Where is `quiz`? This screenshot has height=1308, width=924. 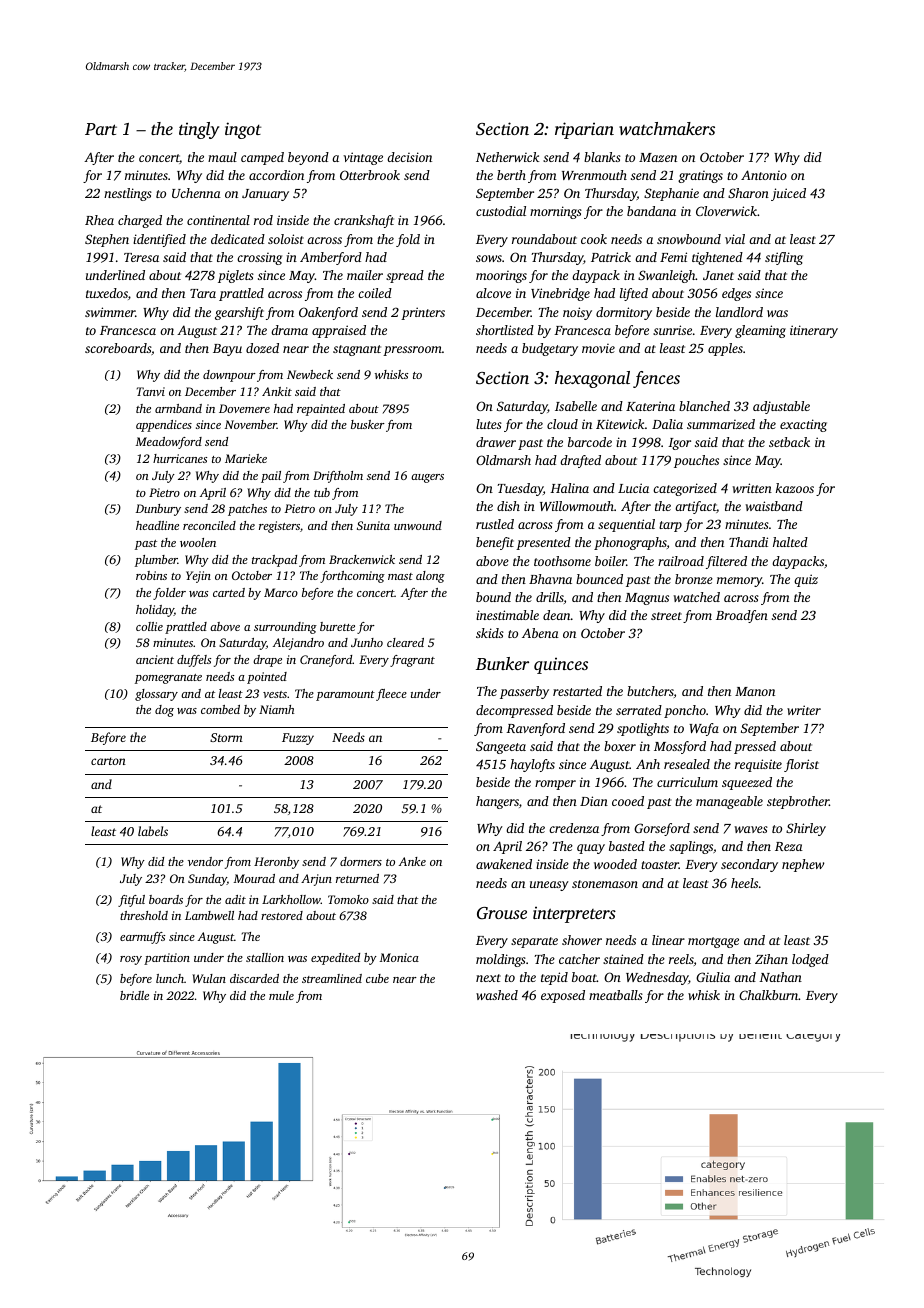 quiz is located at coordinates (806, 580).
